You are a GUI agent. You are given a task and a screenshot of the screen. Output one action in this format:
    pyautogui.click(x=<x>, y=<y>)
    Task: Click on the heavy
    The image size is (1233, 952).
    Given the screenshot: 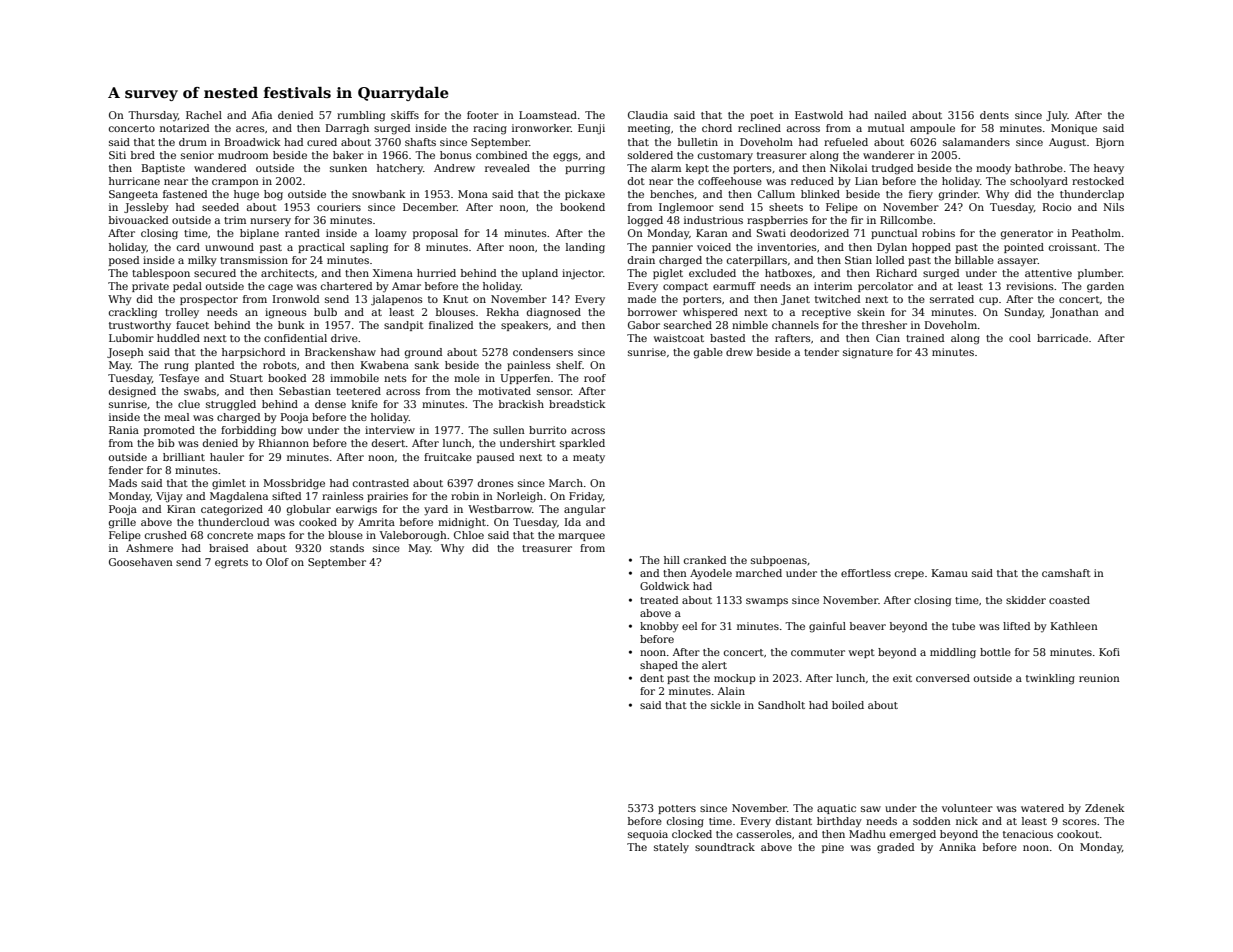 What is the action you would take?
    pyautogui.click(x=1109, y=169)
